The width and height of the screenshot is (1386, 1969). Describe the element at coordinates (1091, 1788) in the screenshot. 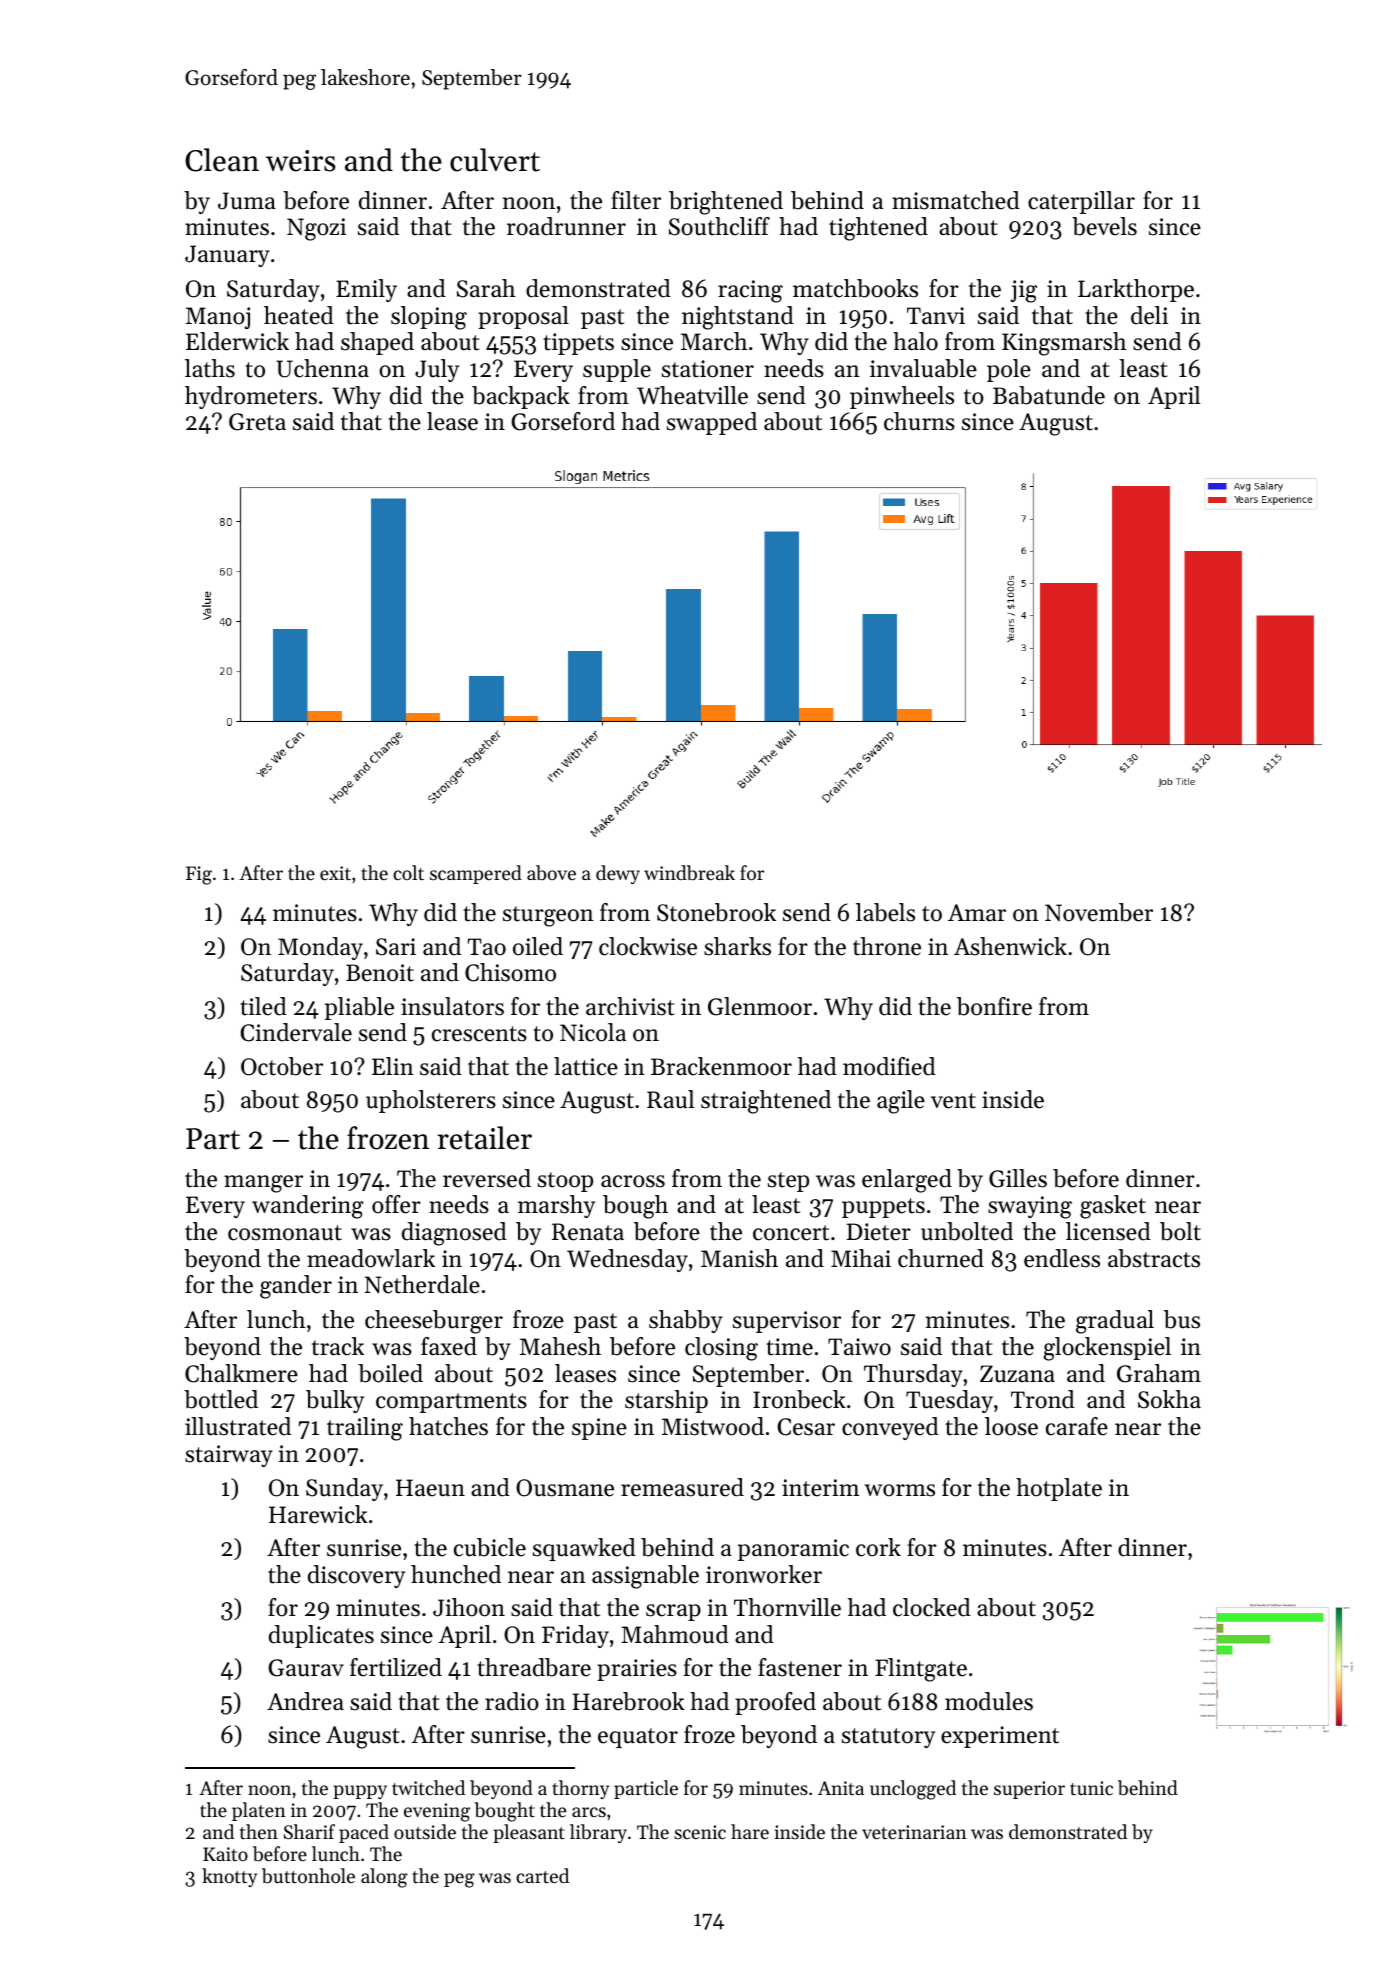

I see `tunic` at that location.
